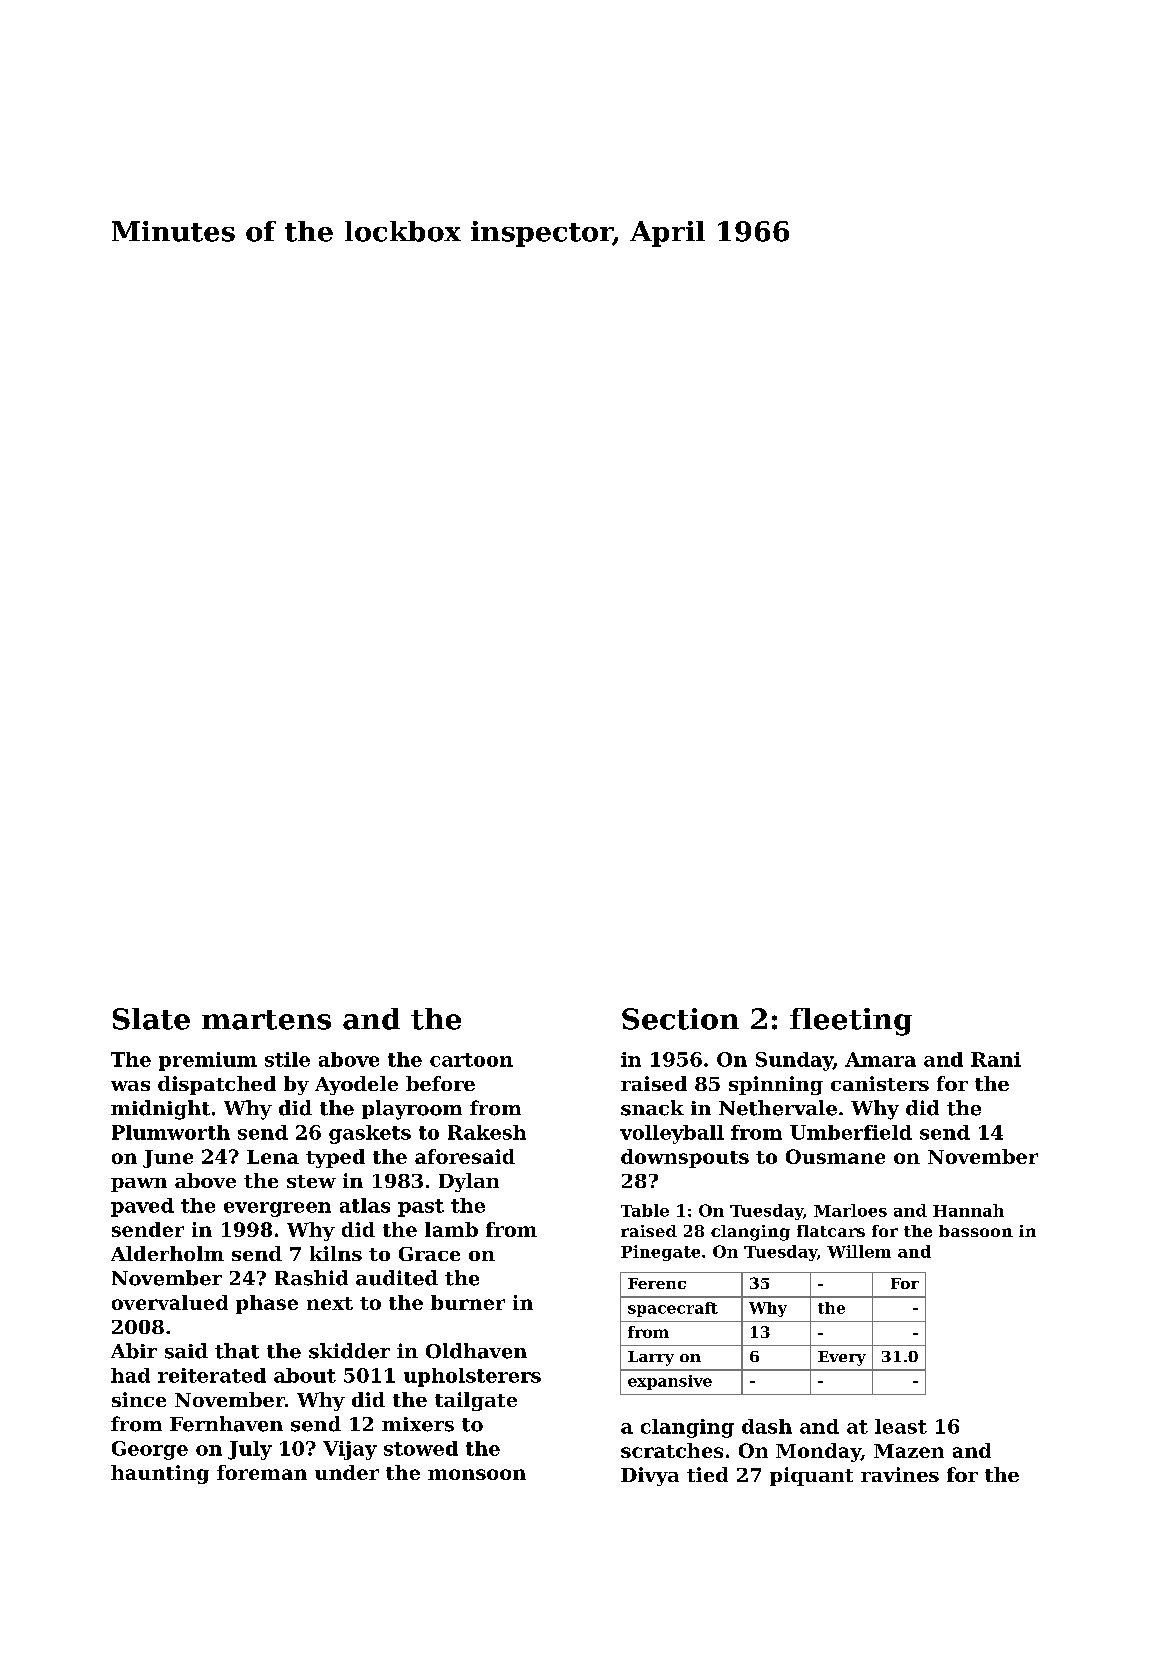 Image resolution: width=1165 pixels, height=1654 pixels. Describe the element at coordinates (262, 1472) in the screenshot. I see `foreman` at that location.
